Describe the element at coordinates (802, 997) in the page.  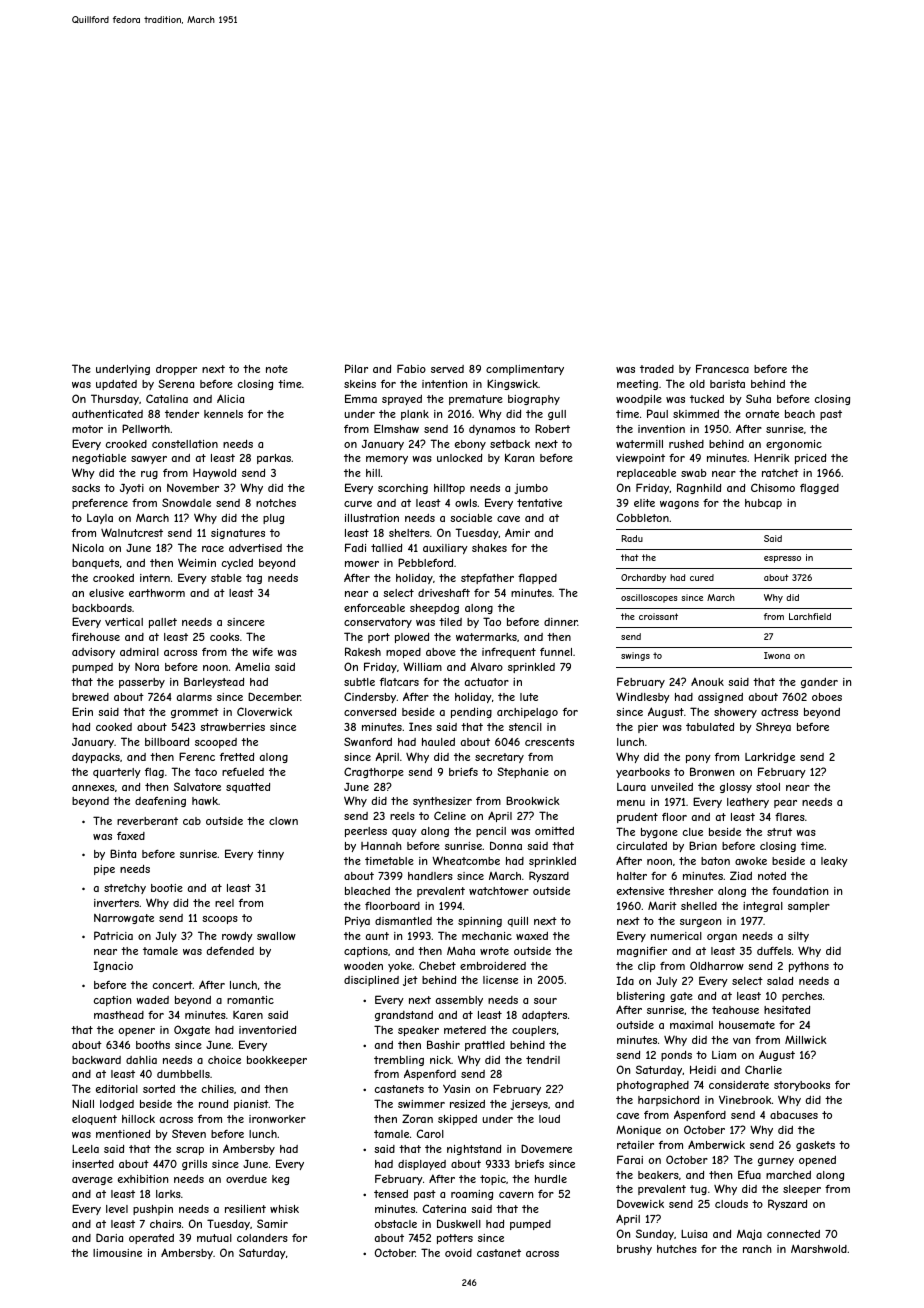
I see `perches` at that location.
